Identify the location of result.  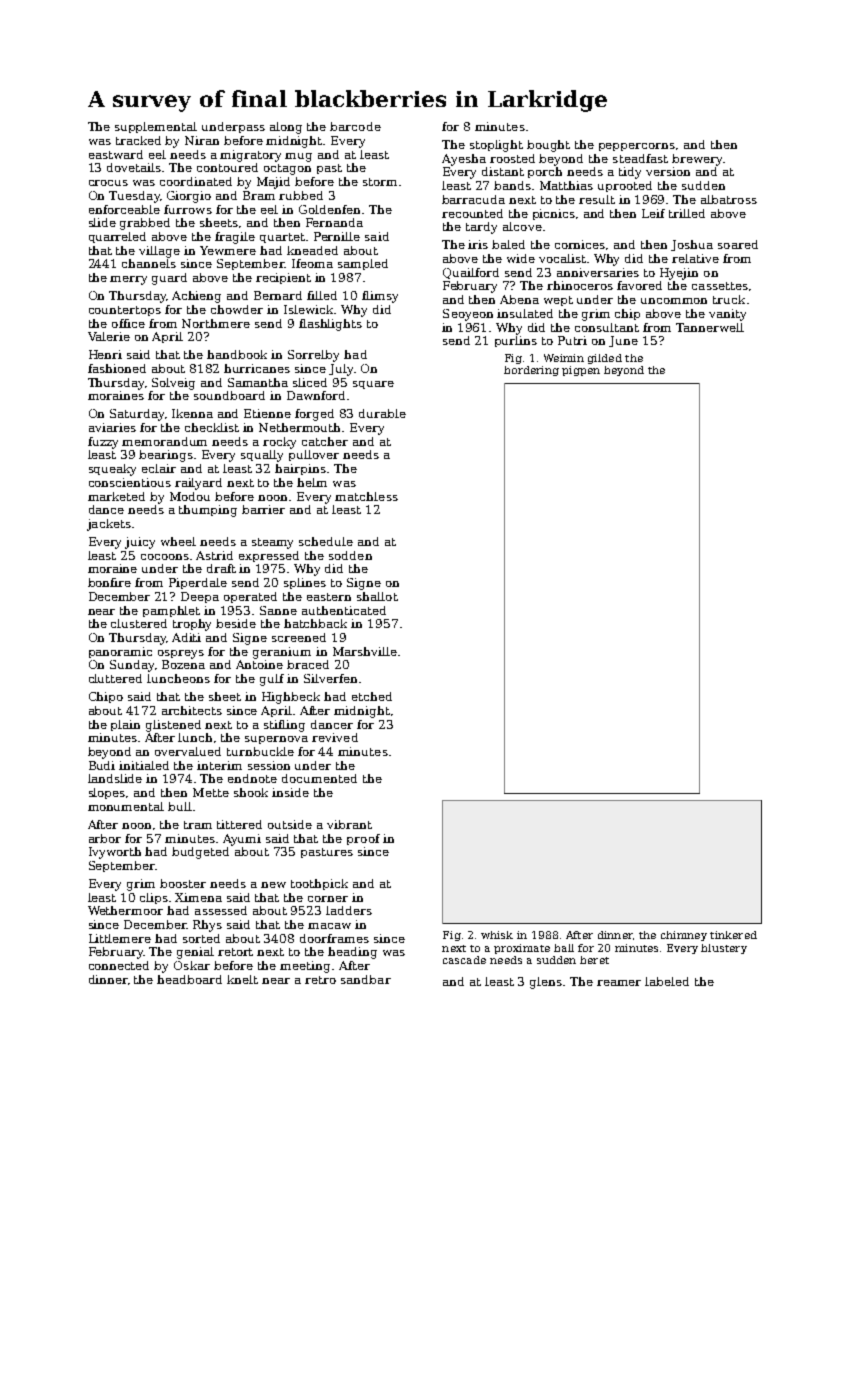
(597, 199).
